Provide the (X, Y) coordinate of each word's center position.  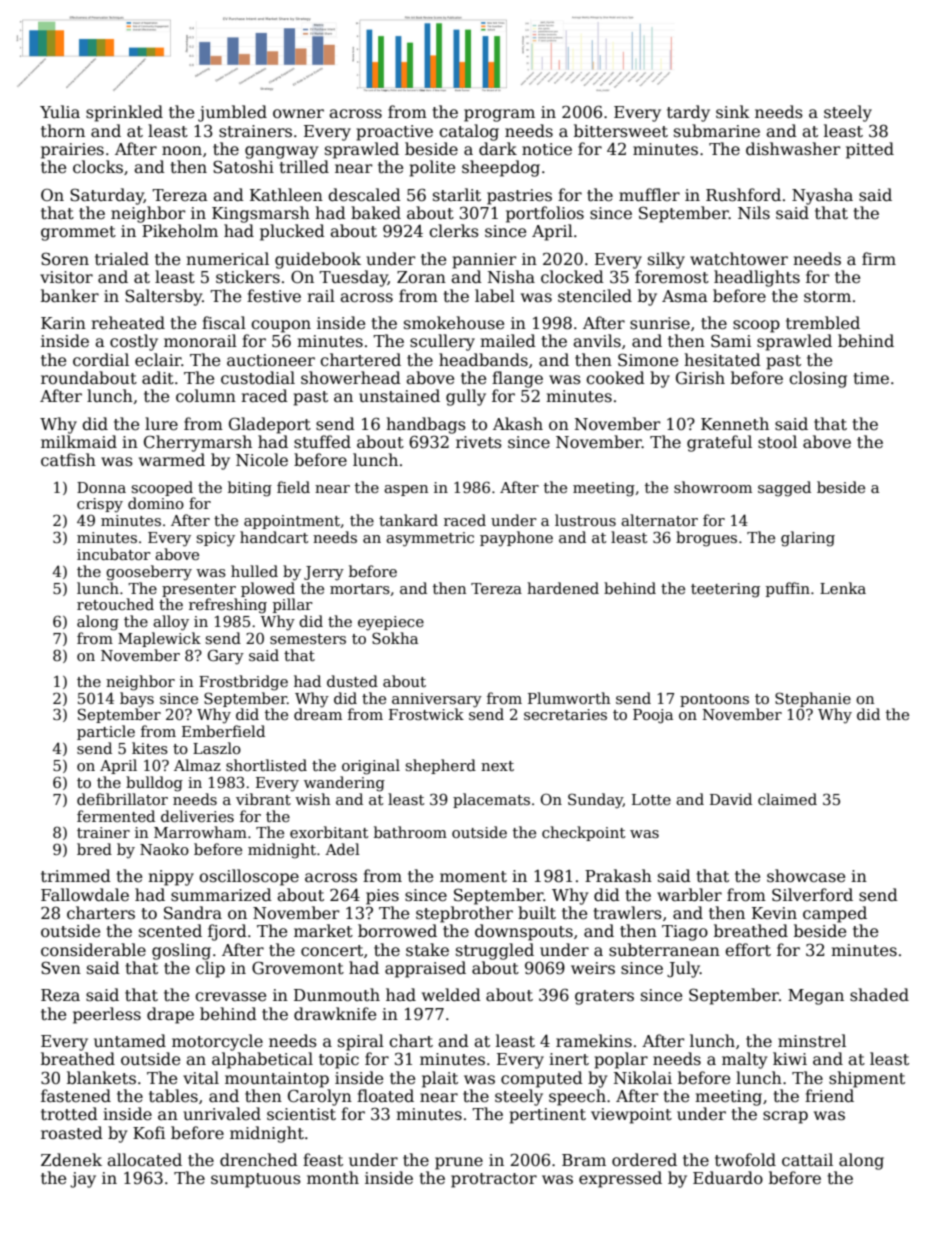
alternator (659, 520)
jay (83, 1180)
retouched (115, 604)
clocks (98, 167)
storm (827, 297)
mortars (360, 589)
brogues (706, 539)
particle (106, 732)
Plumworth (569, 698)
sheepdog (501, 168)
